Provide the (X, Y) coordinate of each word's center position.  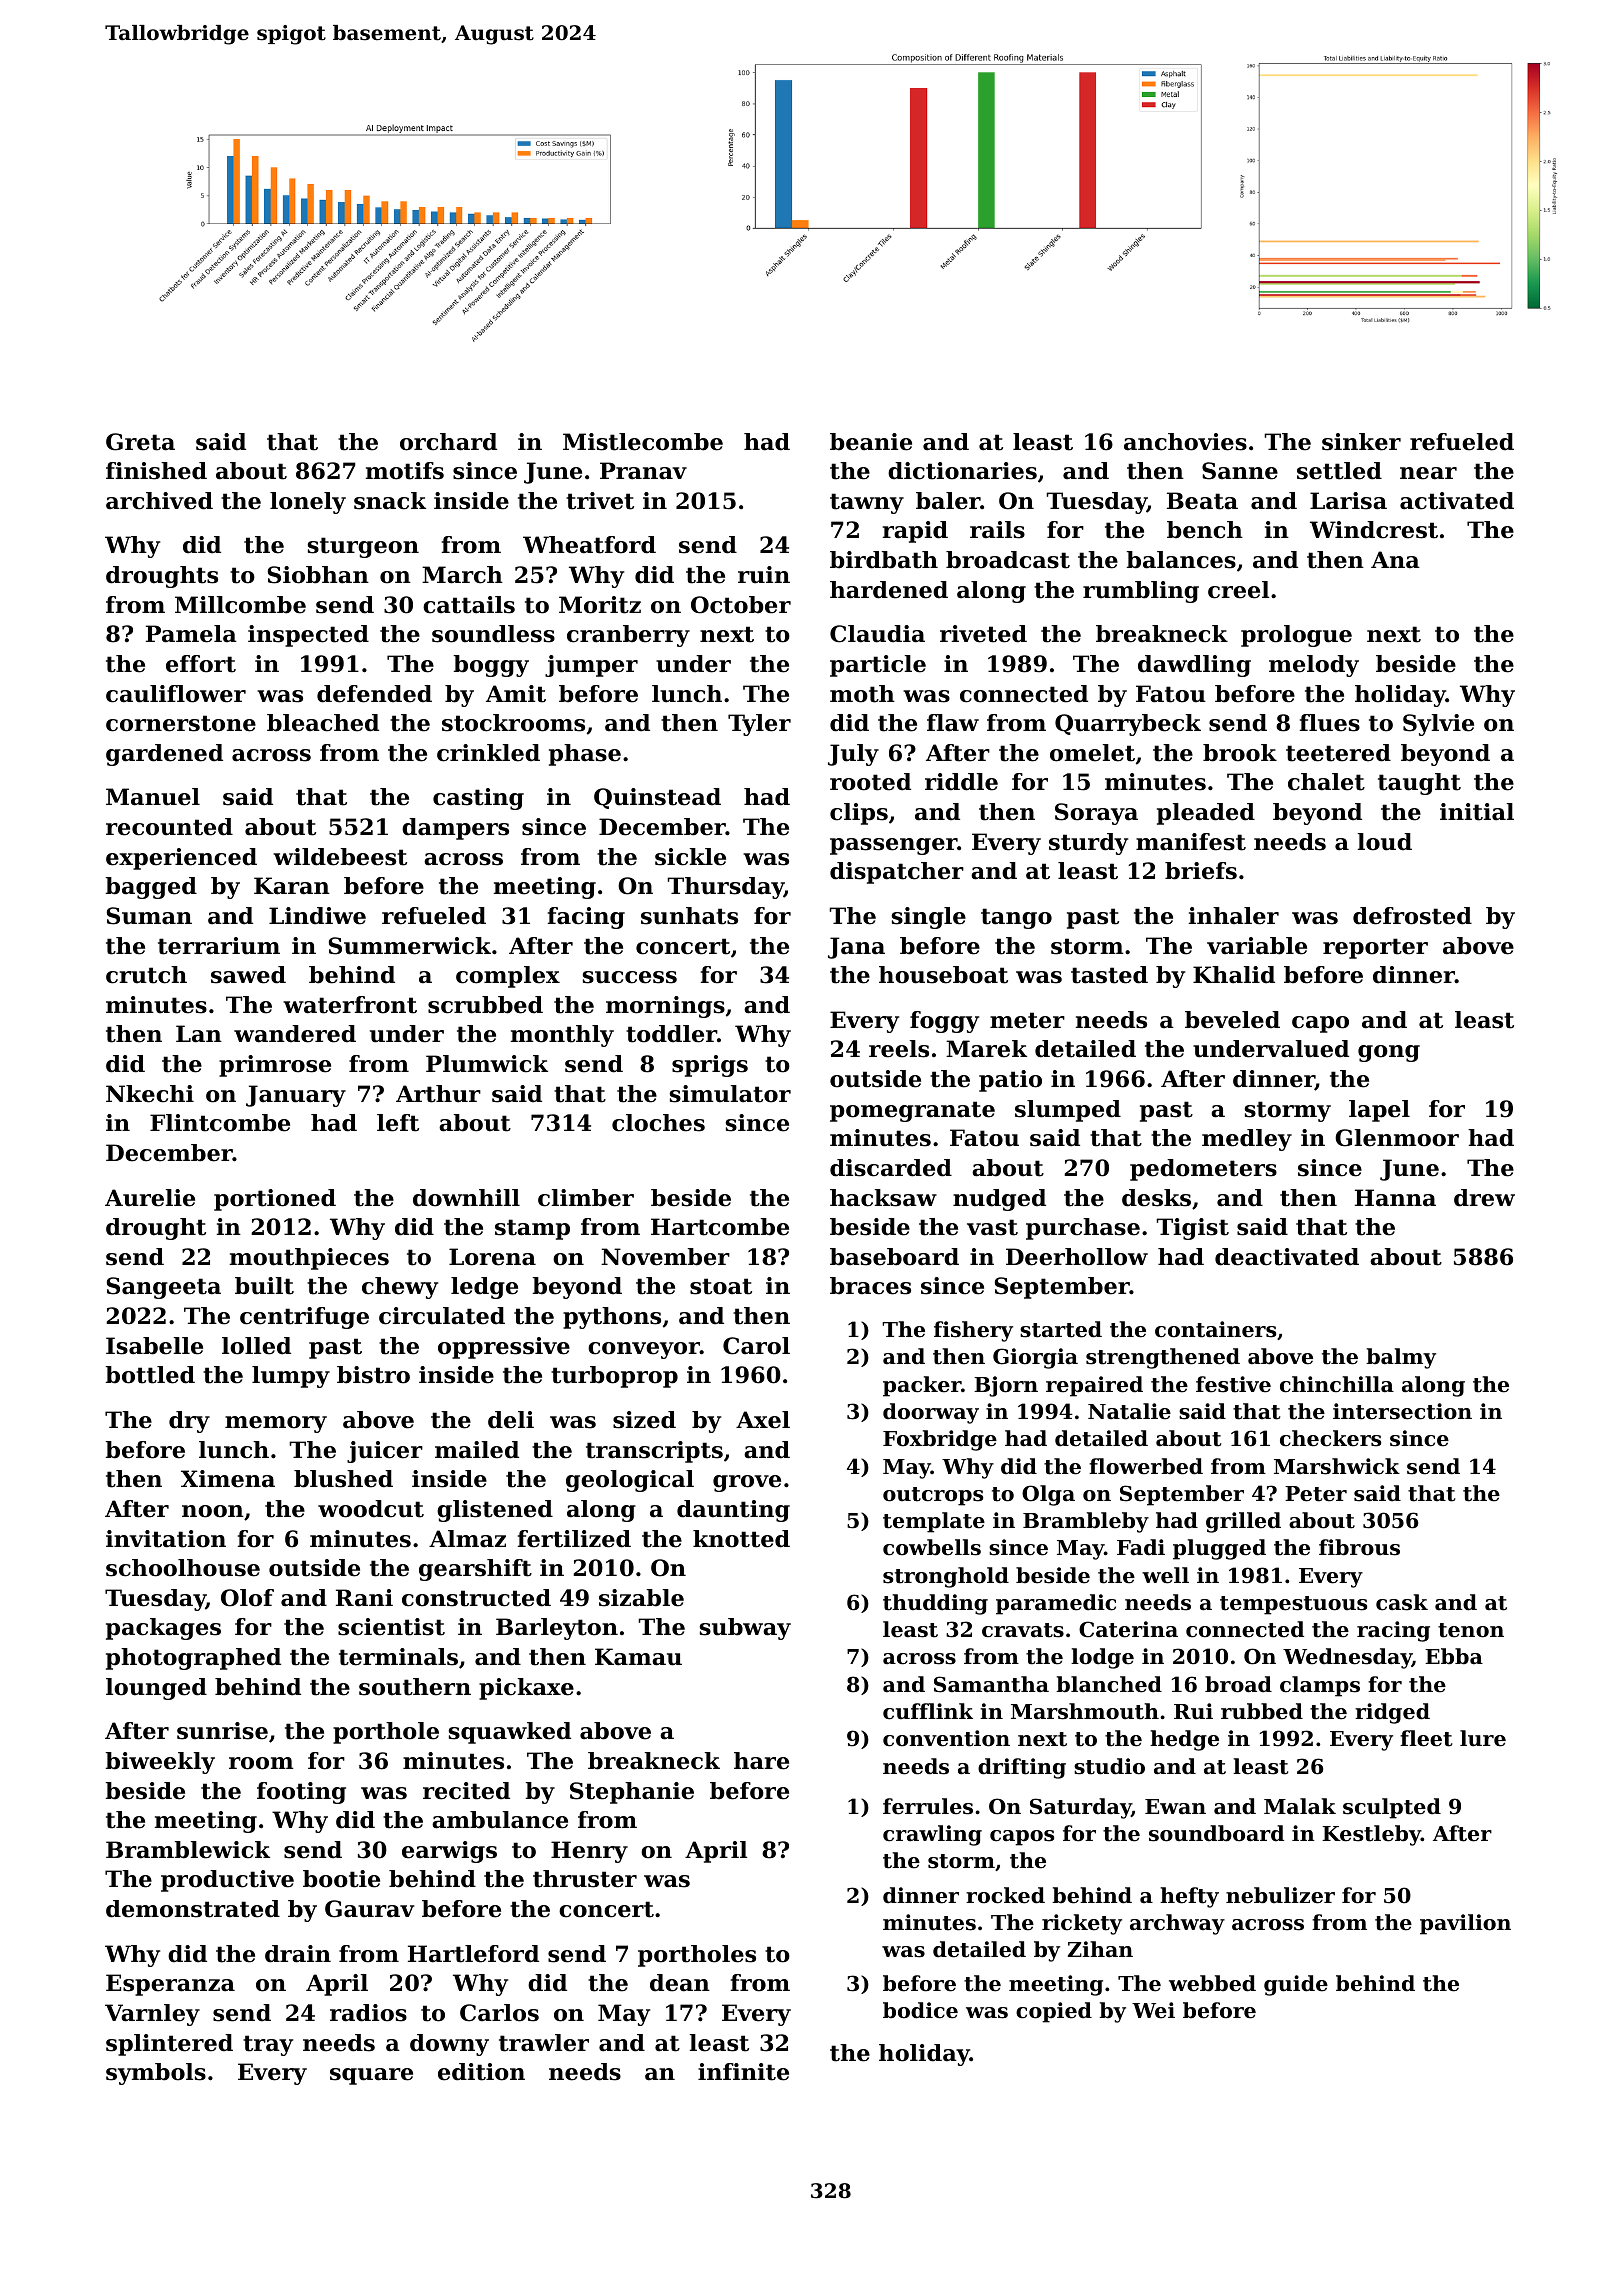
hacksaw (883, 1198)
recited (466, 1791)
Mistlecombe (643, 442)
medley (1247, 1140)
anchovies (1185, 442)
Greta (140, 442)
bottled (150, 1375)
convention (946, 1738)
